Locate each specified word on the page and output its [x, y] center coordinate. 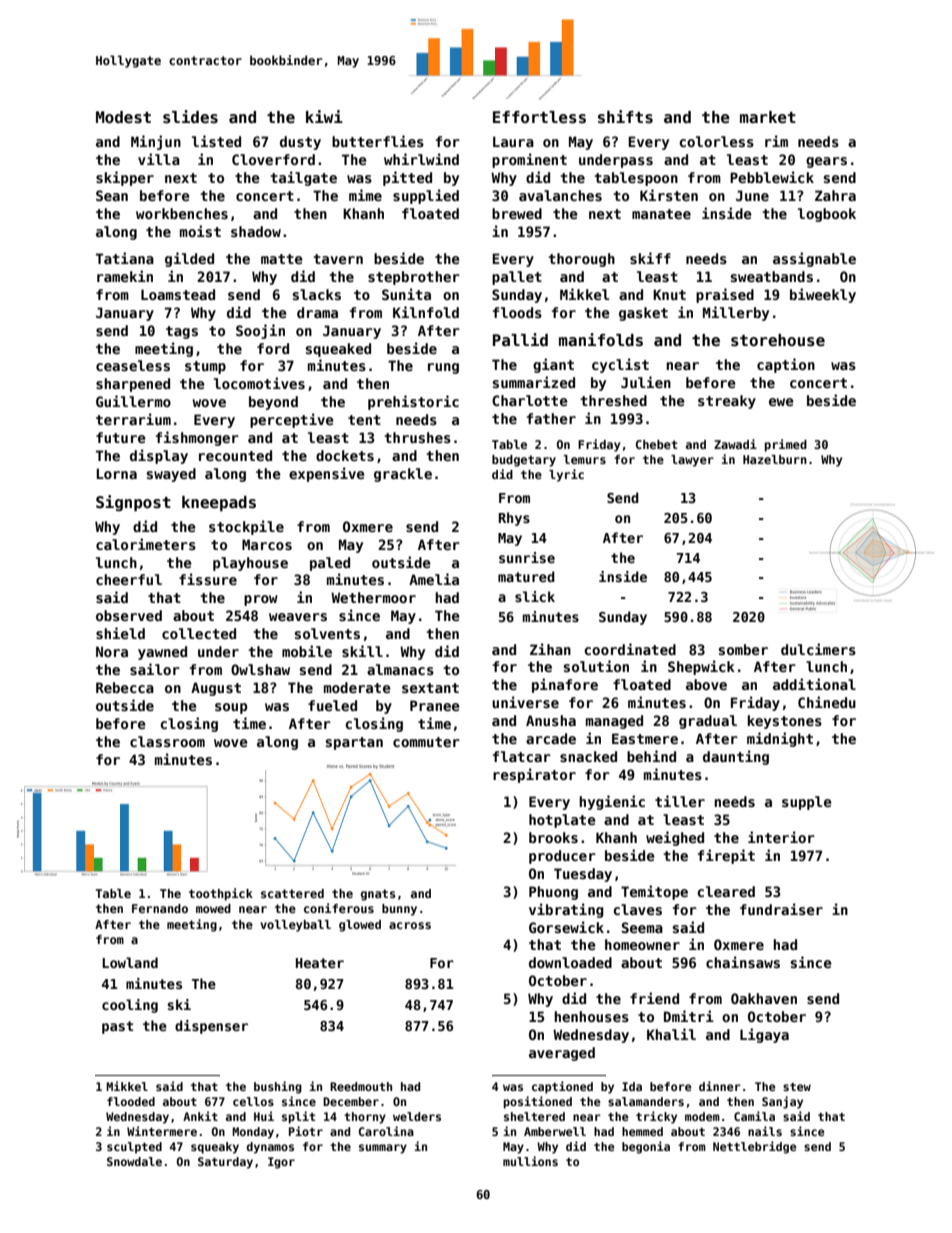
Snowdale [134, 1161]
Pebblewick [772, 177]
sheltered [534, 1116]
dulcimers [818, 649]
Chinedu [827, 702]
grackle [403, 475]
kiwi [324, 116]
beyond [273, 403]
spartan [354, 743]
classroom [167, 741]
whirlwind [421, 159]
